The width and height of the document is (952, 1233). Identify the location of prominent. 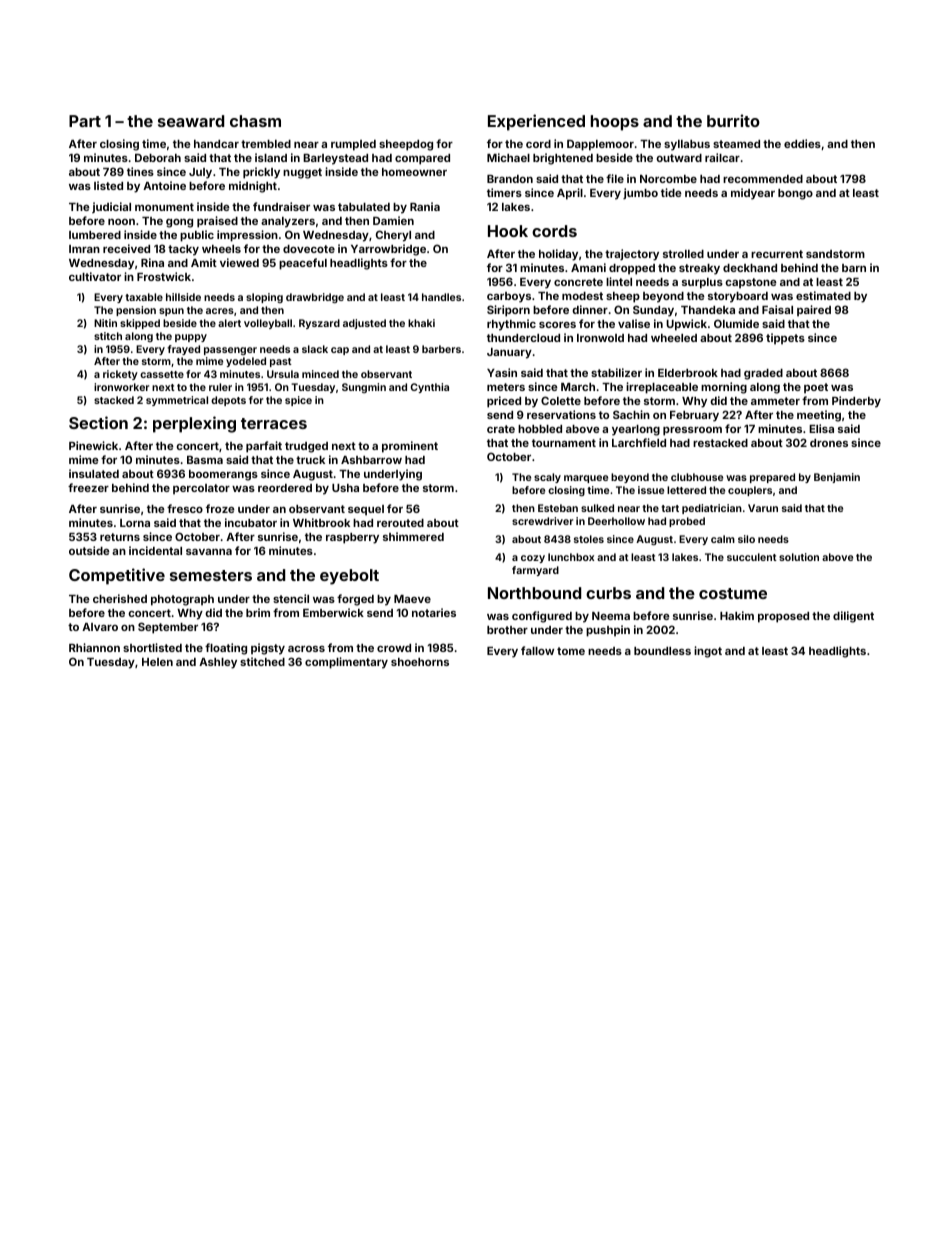
(410, 447).
